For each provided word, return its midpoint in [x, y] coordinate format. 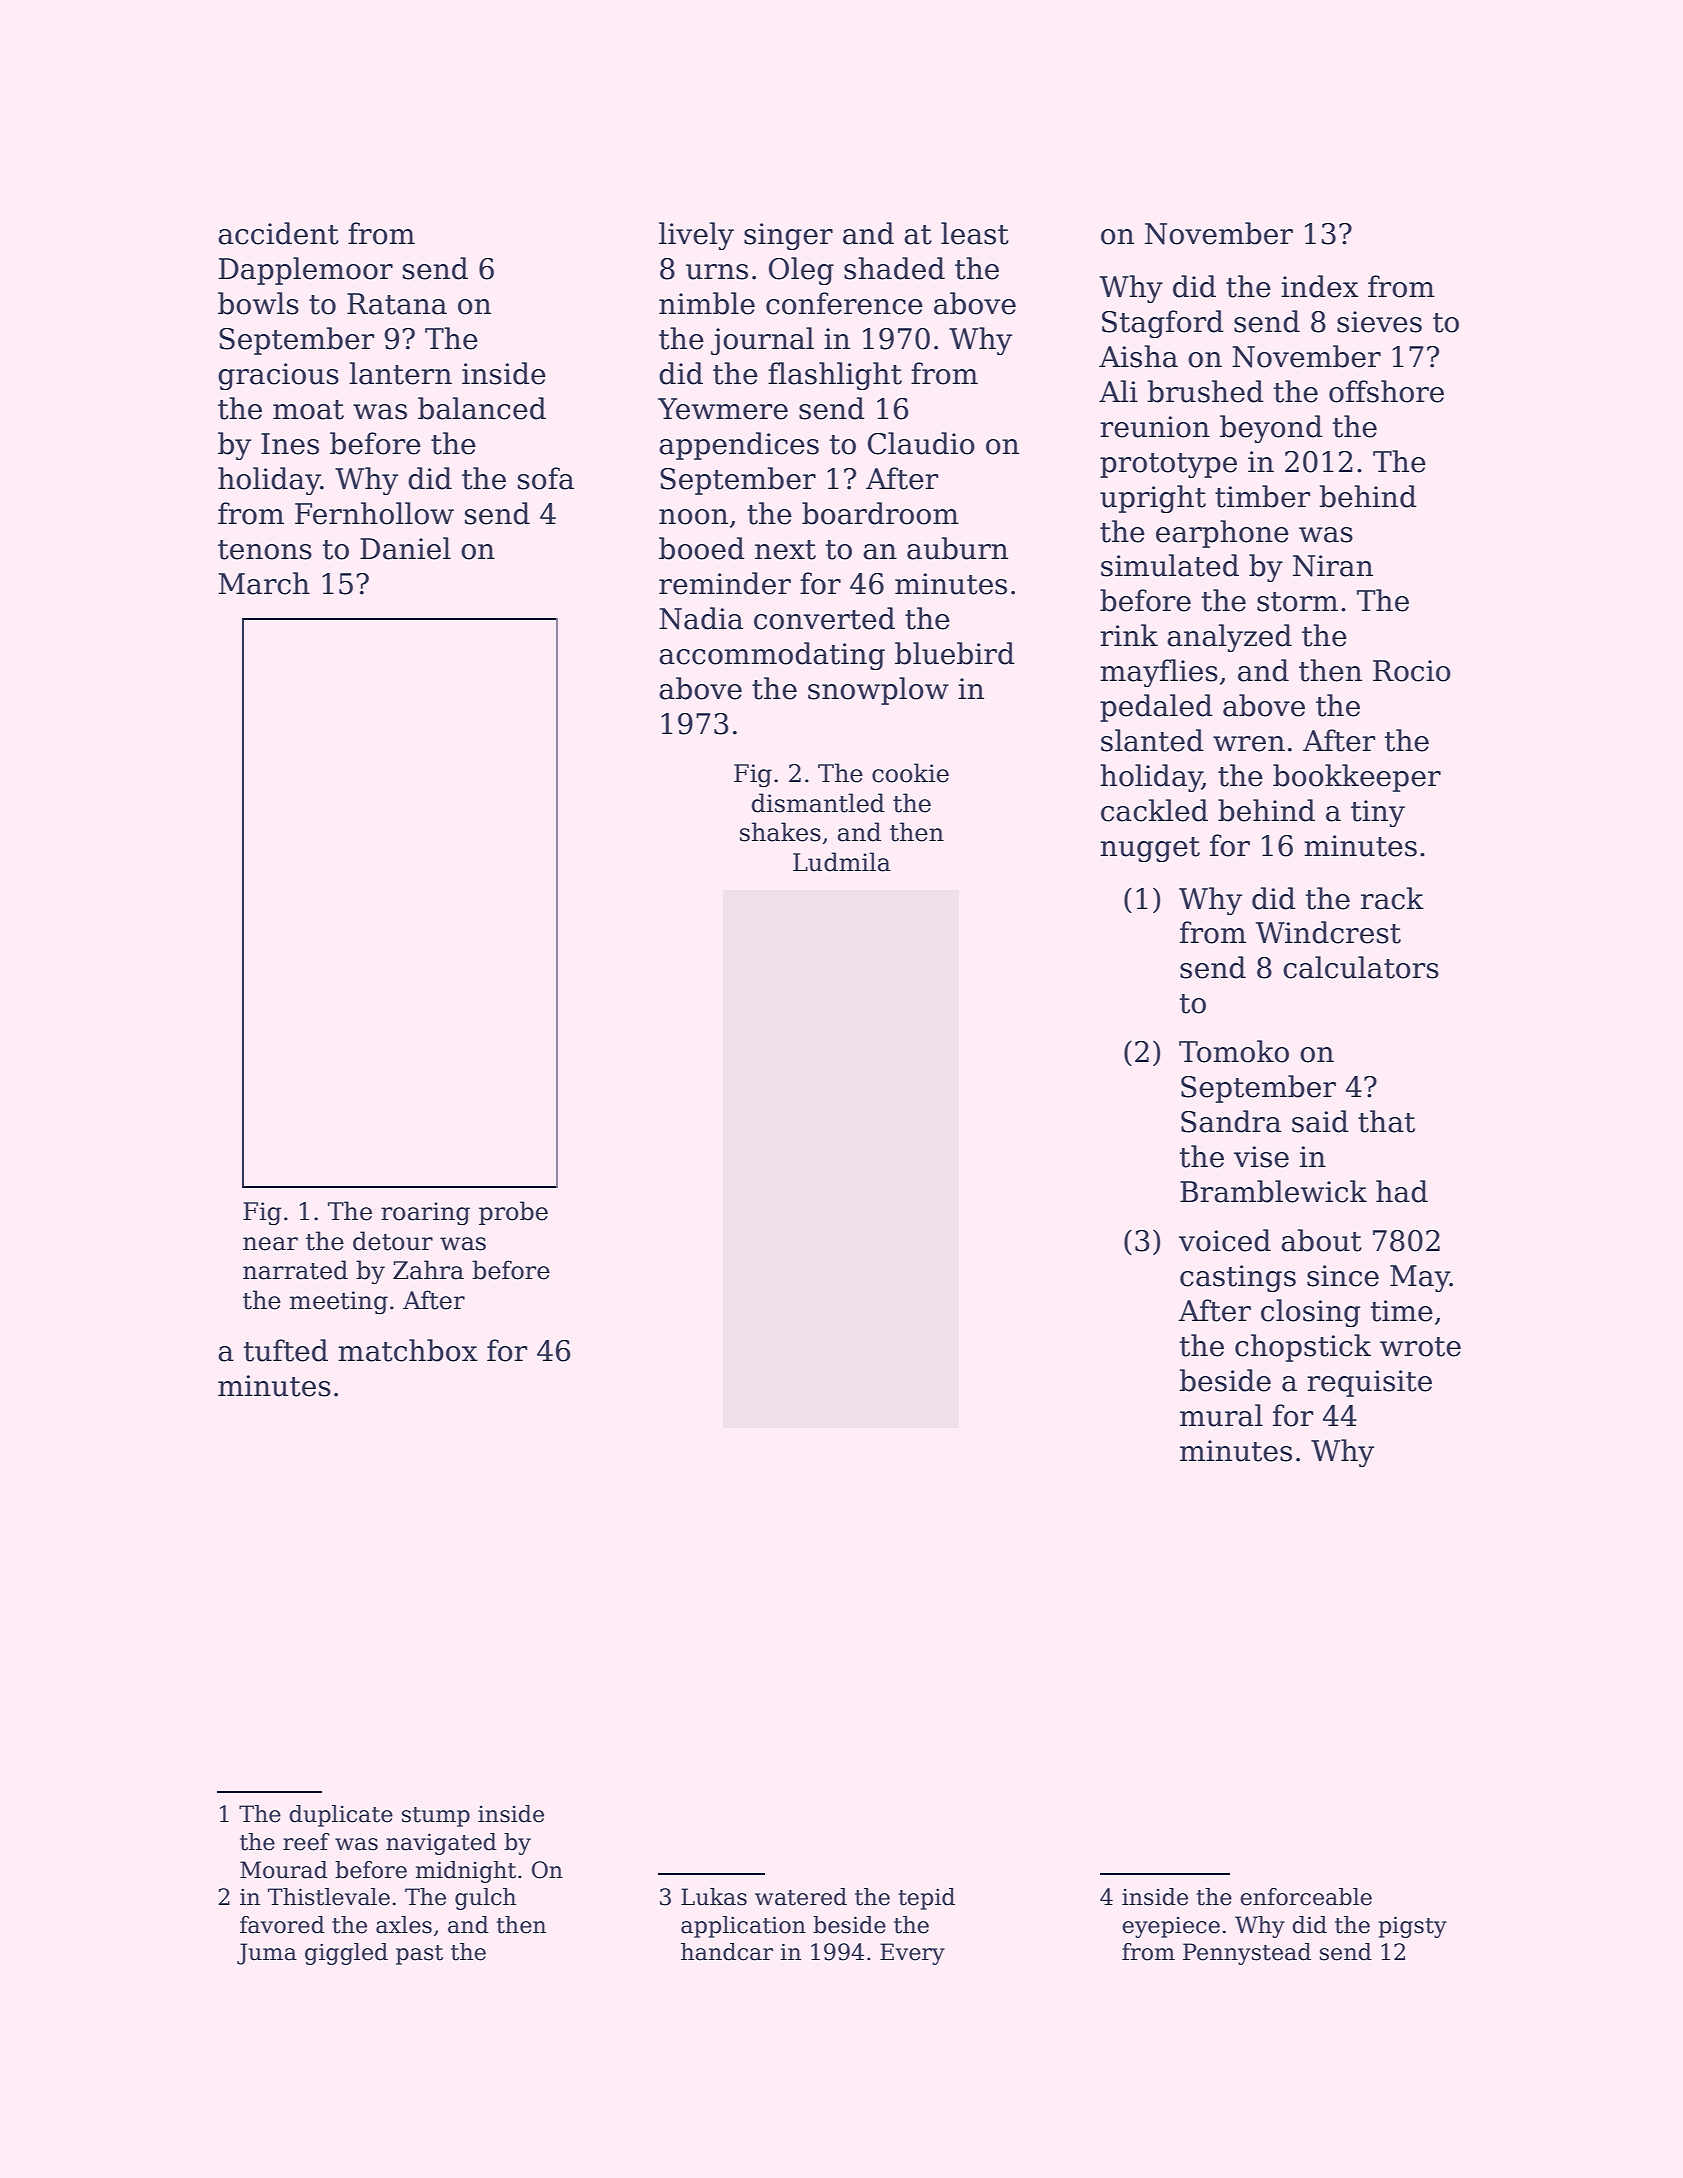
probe [513, 1213]
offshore [1386, 391]
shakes [780, 832]
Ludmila [842, 862]
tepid [927, 1899]
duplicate [341, 1816]
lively [696, 236]
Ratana [397, 304]
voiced [1225, 1240]
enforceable [1306, 1897]
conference [844, 303]
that [1386, 1121]
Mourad [284, 1870]
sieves [1379, 322]
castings [1238, 1278]
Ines [290, 444]
